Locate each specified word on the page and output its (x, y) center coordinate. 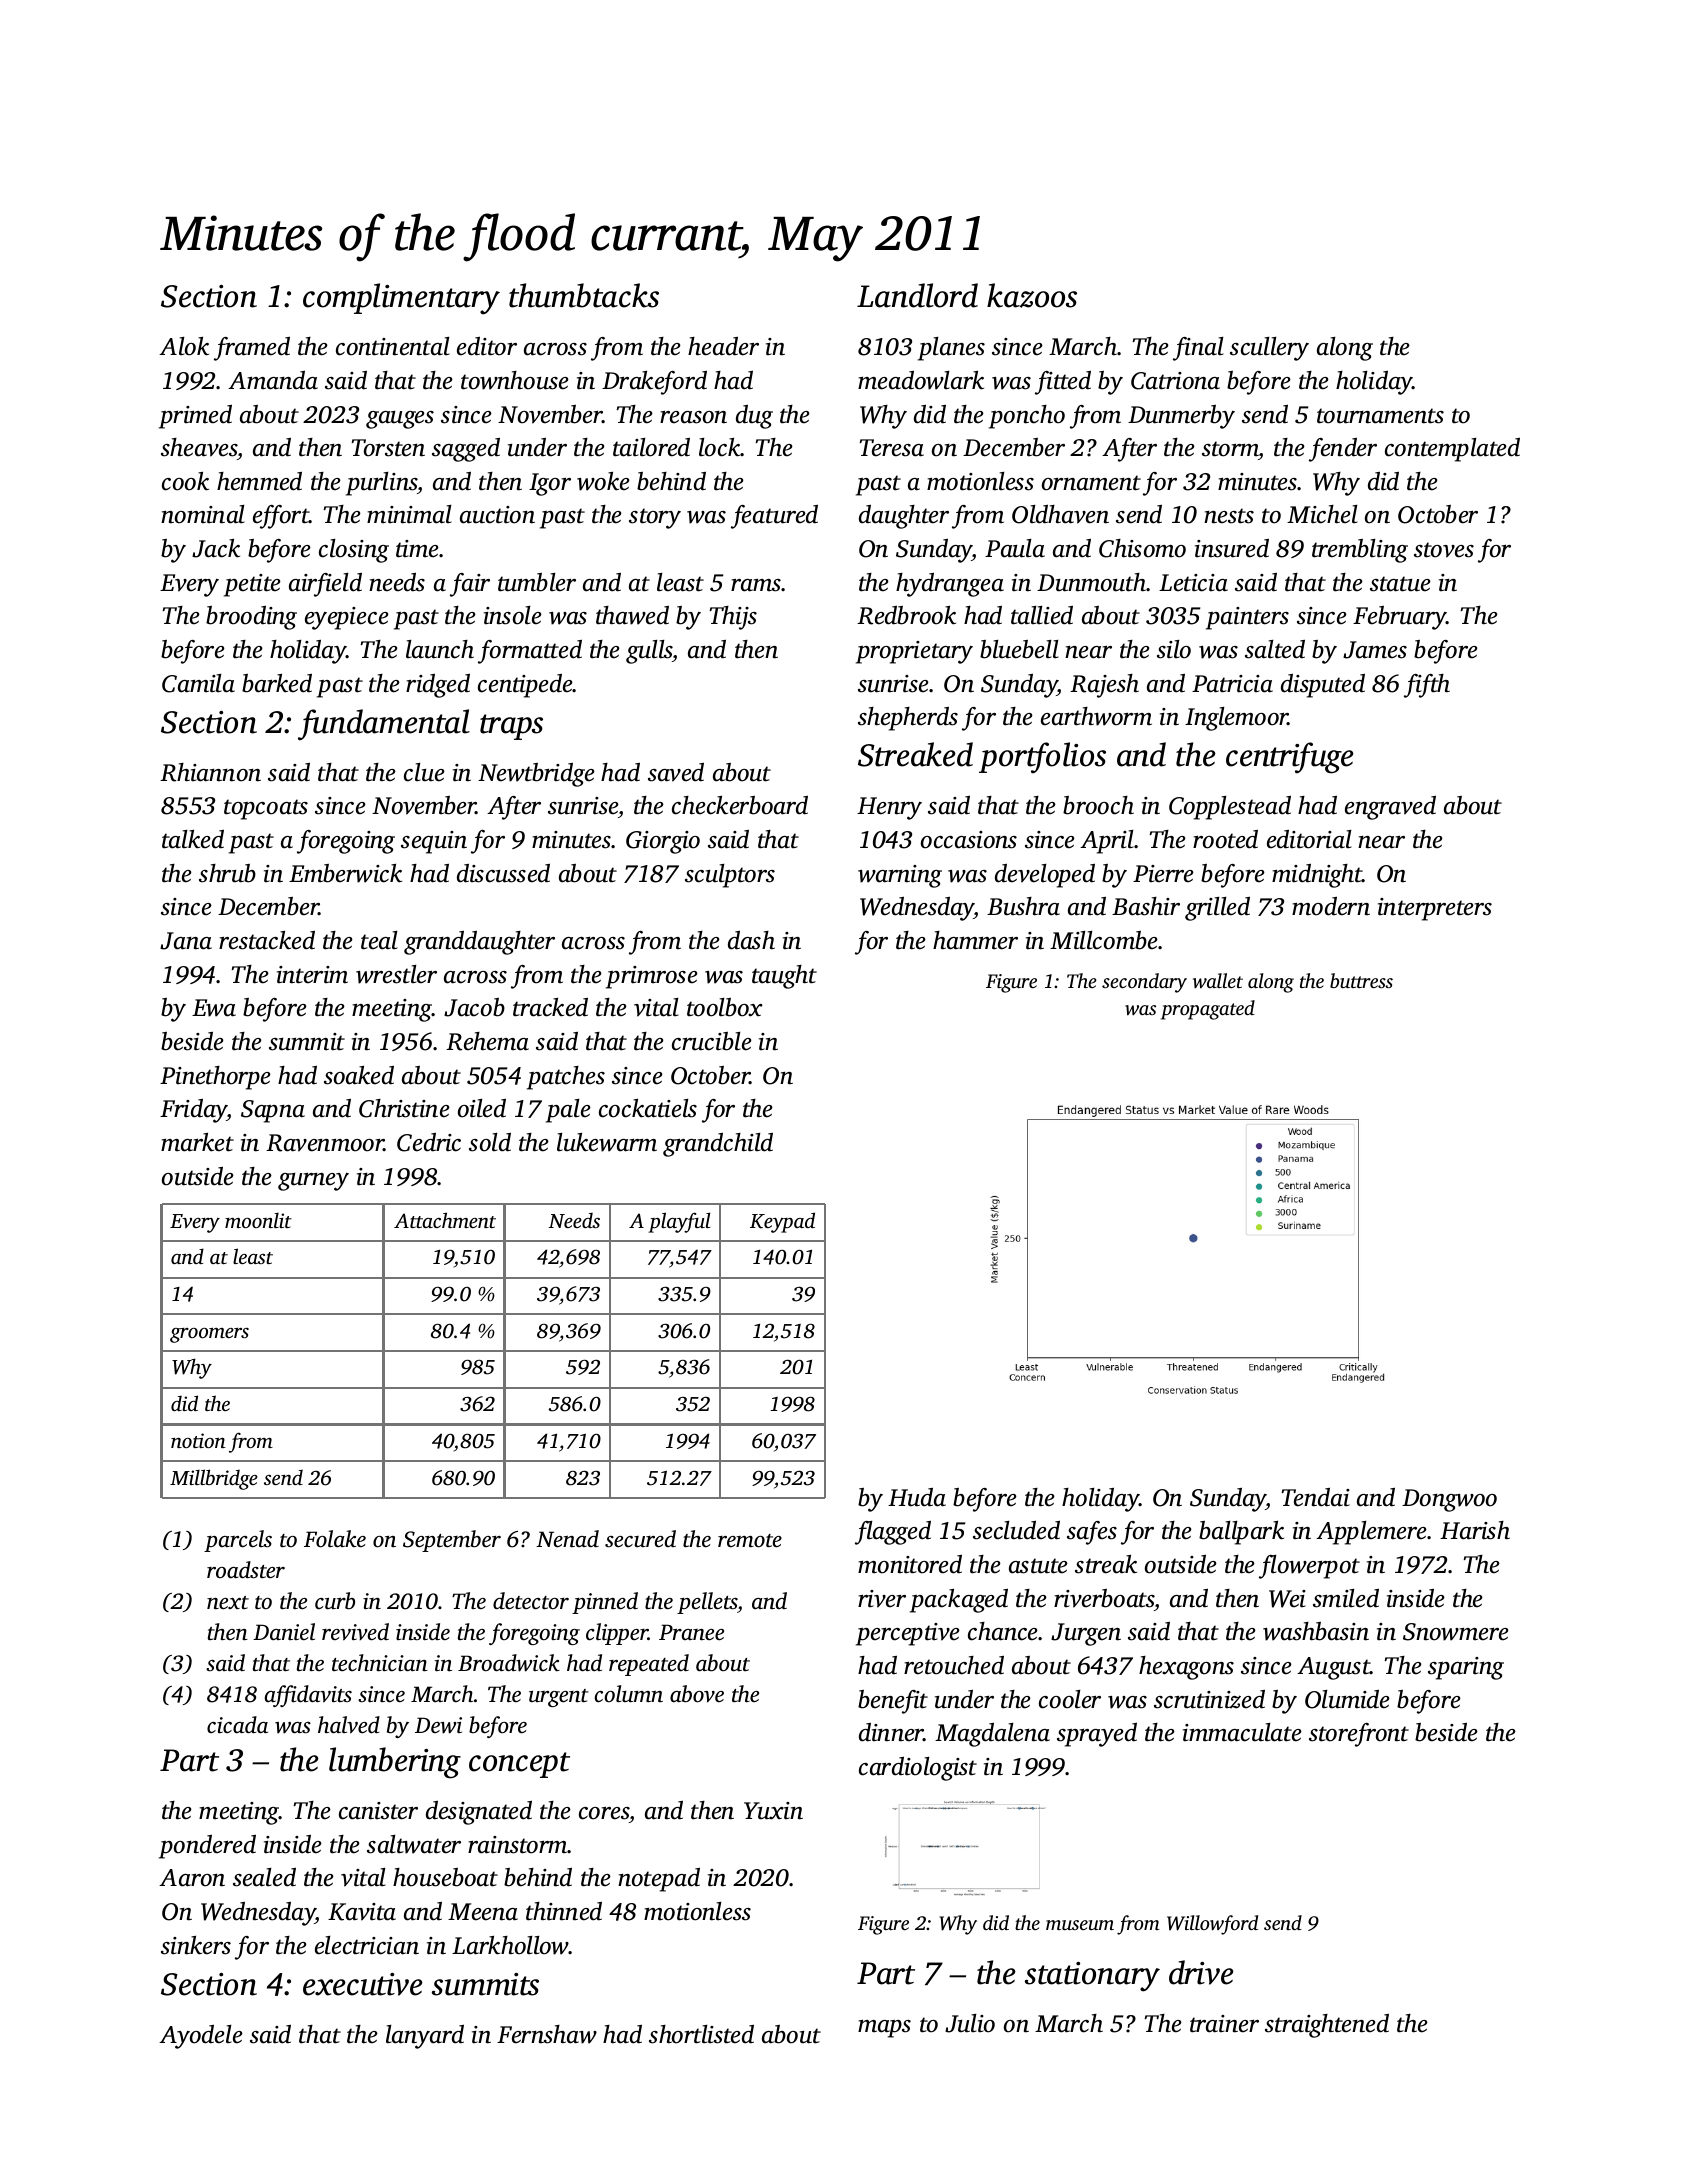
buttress (1361, 980)
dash (751, 940)
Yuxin (773, 1811)
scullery (1269, 349)
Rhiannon (210, 772)
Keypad (782, 1222)
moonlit (258, 1220)
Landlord (917, 295)
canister (378, 1811)
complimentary (401, 299)
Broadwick (509, 1663)
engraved (1390, 808)
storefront (1359, 1735)
